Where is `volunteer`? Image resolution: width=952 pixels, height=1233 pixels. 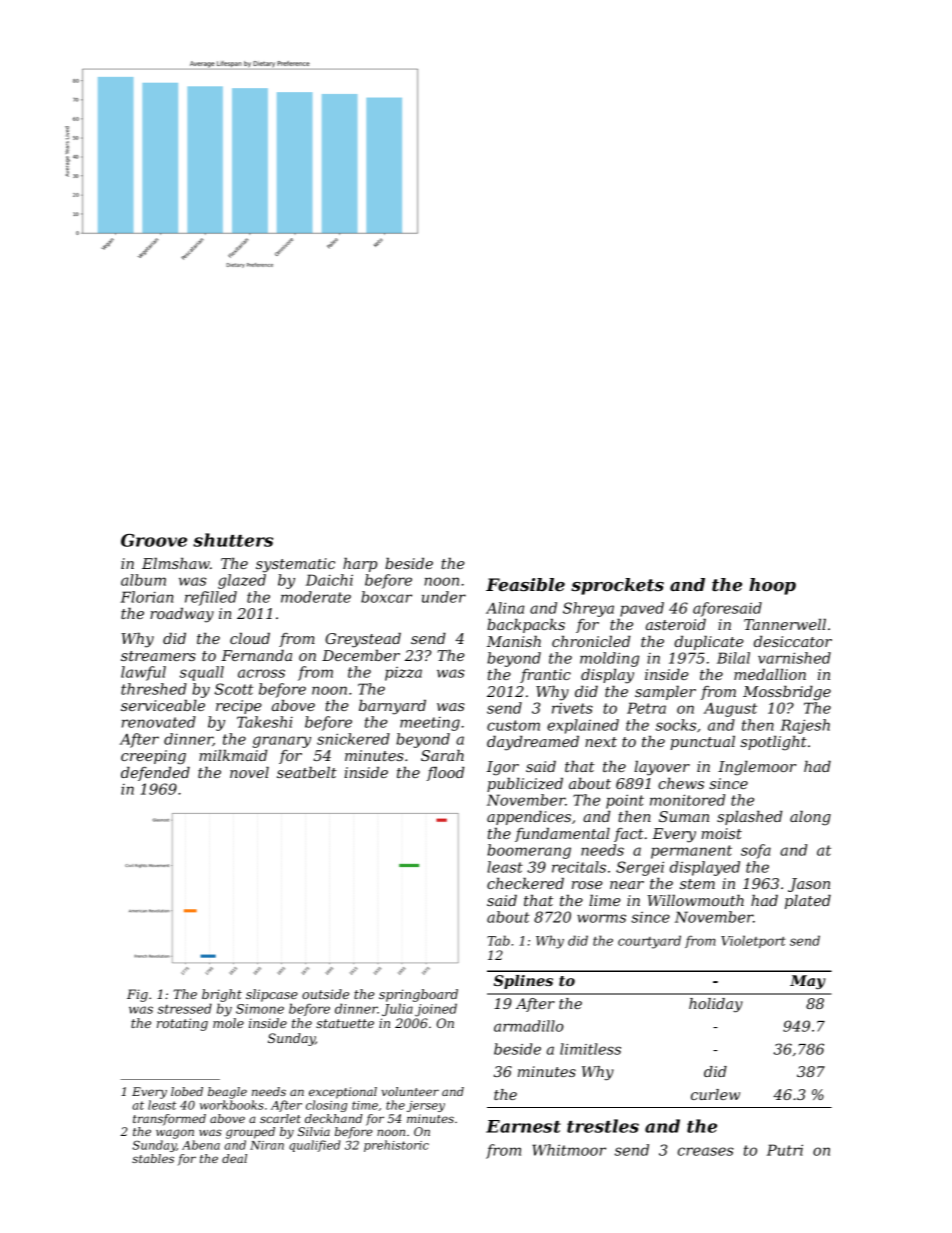 volunteer is located at coordinates (410, 1091).
